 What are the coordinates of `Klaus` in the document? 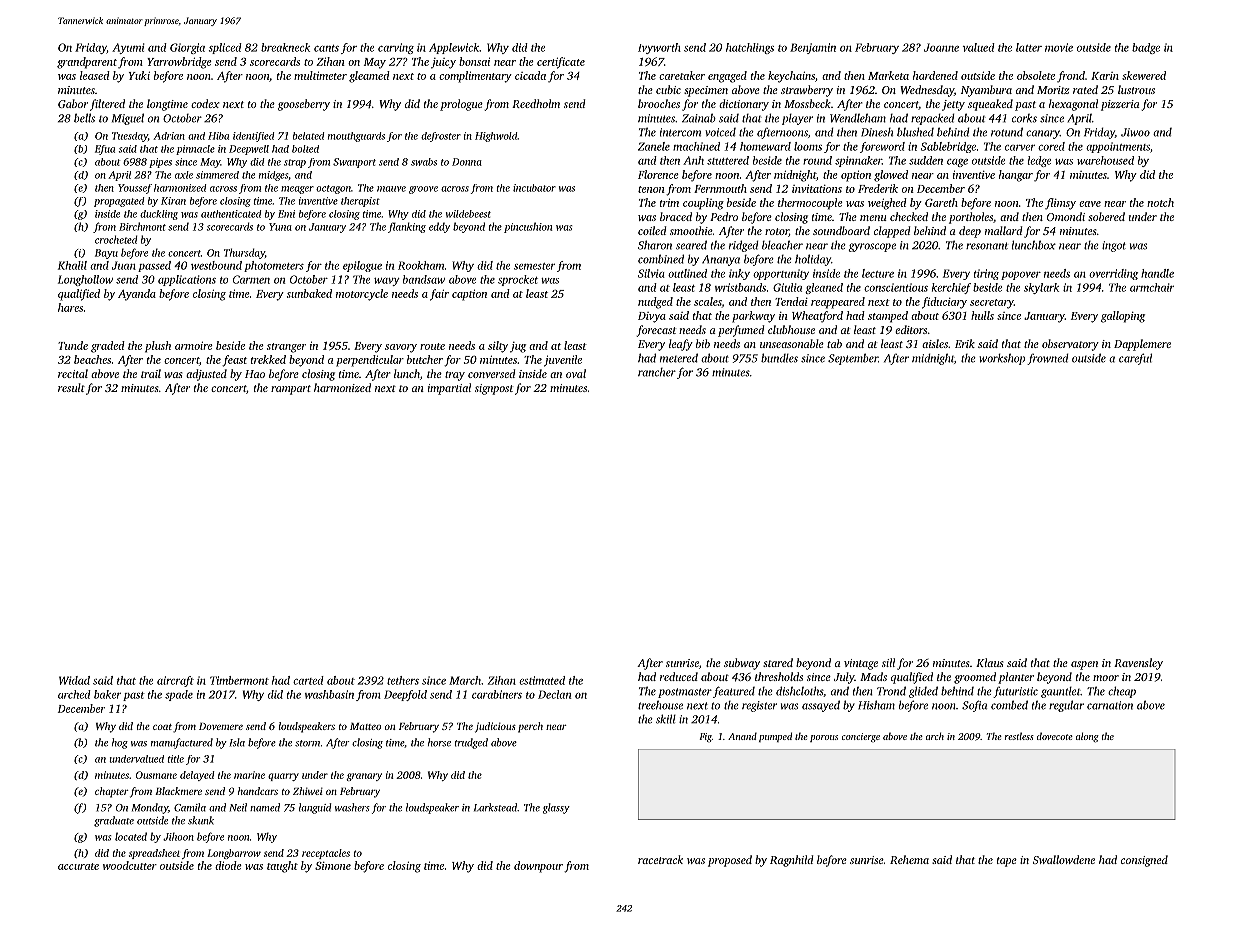 It's located at (990, 662).
